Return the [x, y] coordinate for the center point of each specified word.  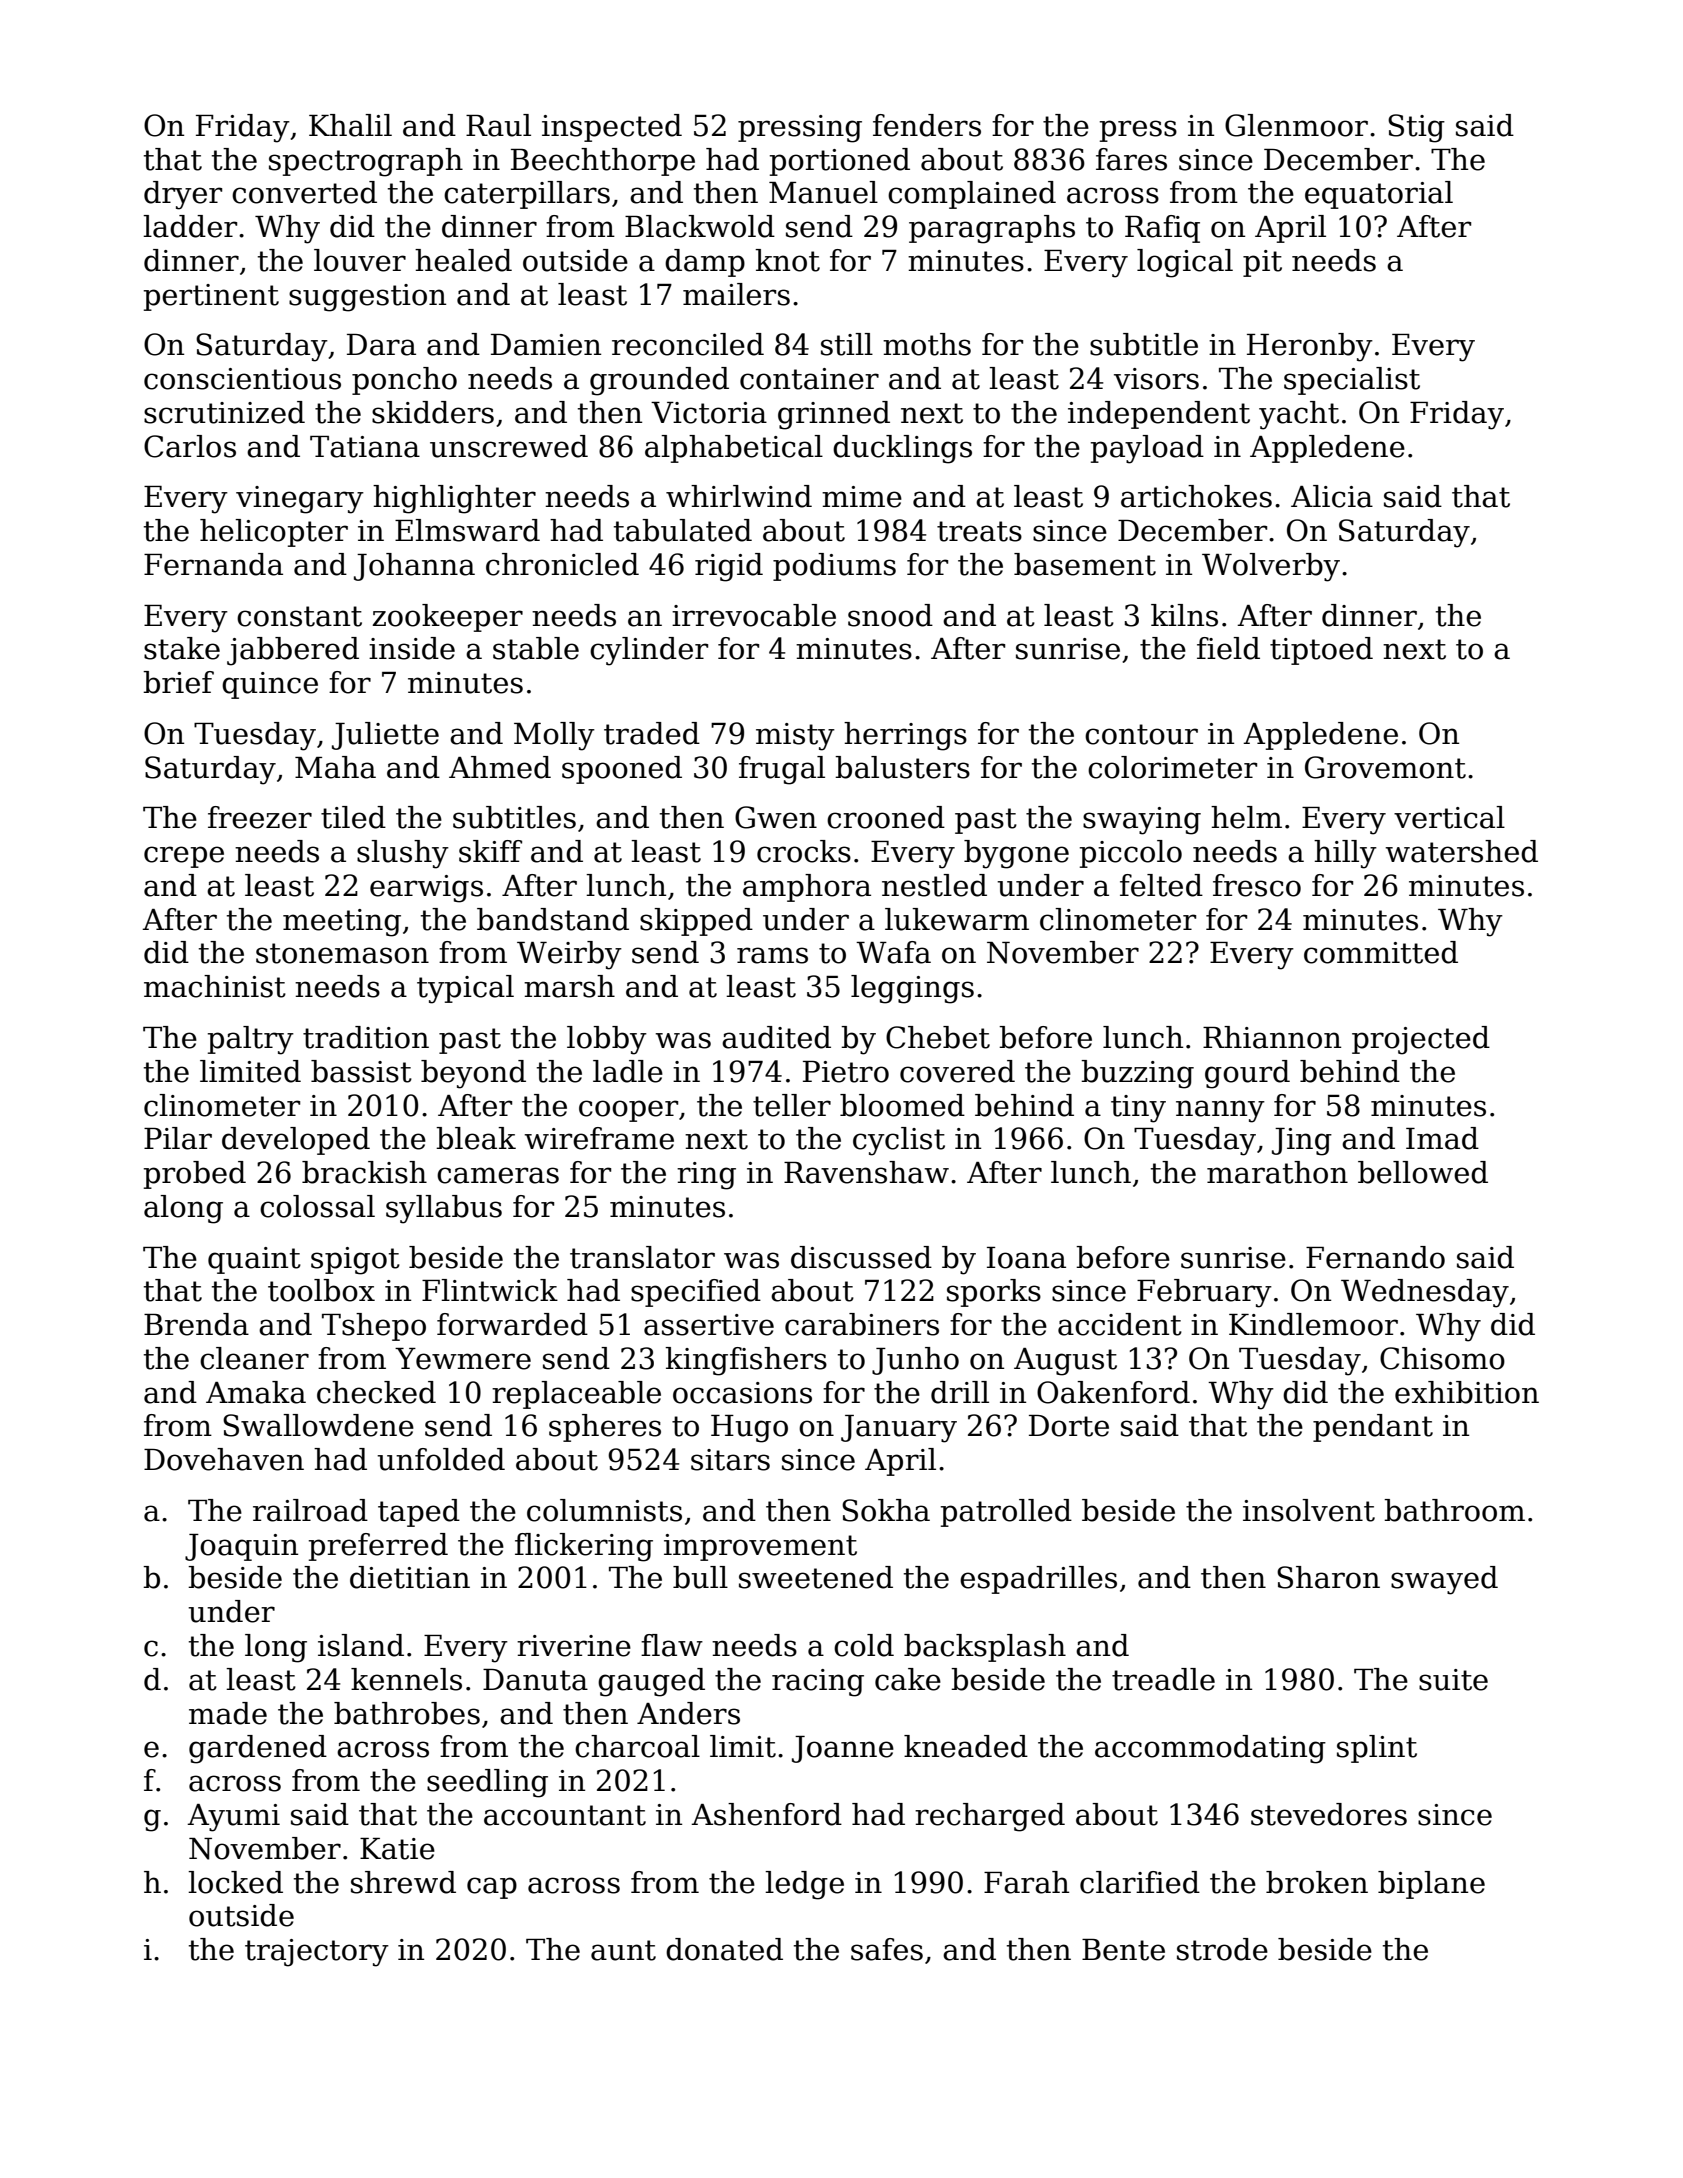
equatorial [1379, 195]
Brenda [196, 1324]
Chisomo [1442, 1358]
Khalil [350, 125]
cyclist [899, 1141]
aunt [623, 1950]
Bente [1123, 1950]
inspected [612, 128]
